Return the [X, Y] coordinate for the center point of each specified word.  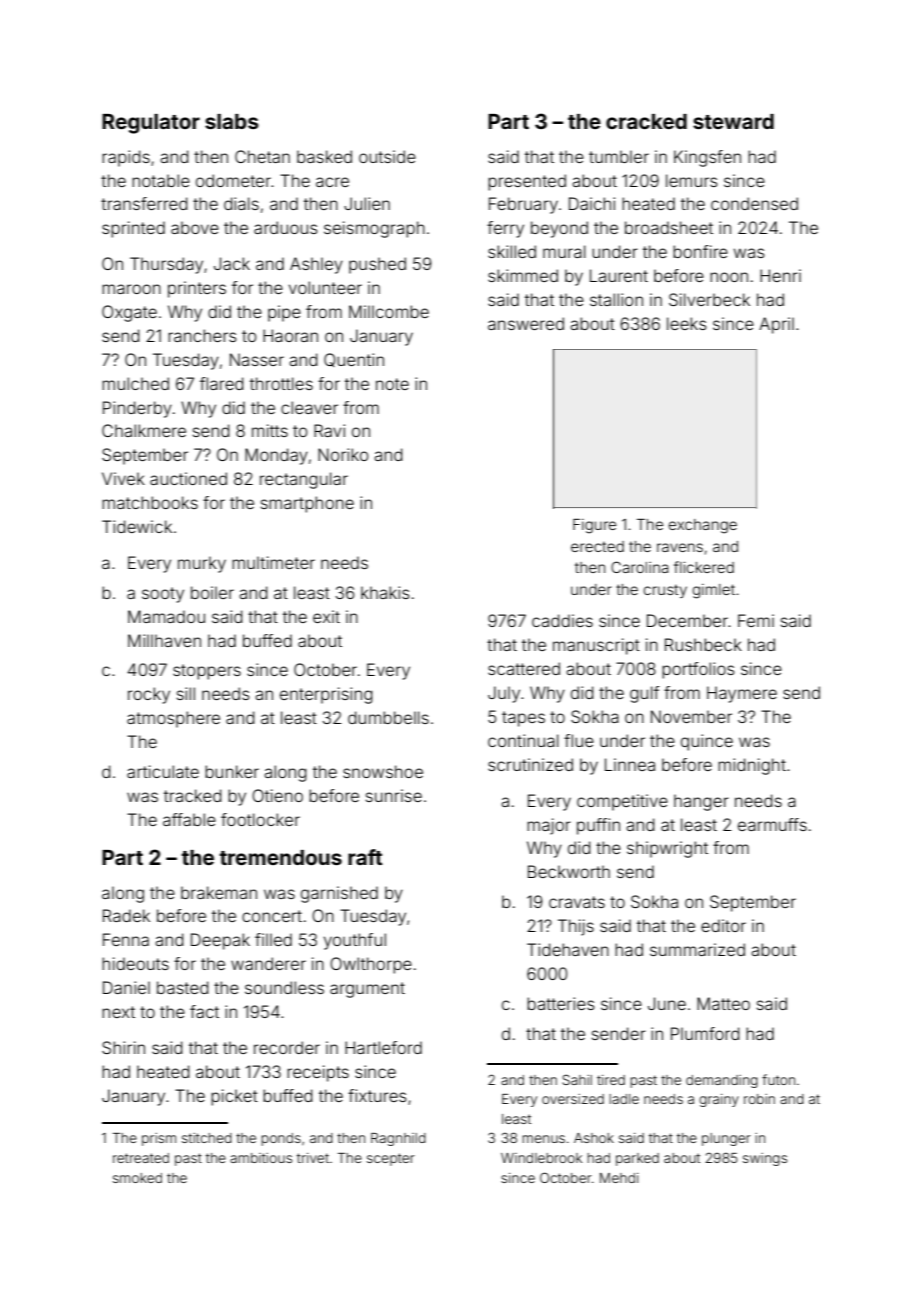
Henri [780, 275]
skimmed [523, 275]
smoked [137, 1178]
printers [197, 289]
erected [597, 546]
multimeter [273, 562]
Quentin [354, 360]
